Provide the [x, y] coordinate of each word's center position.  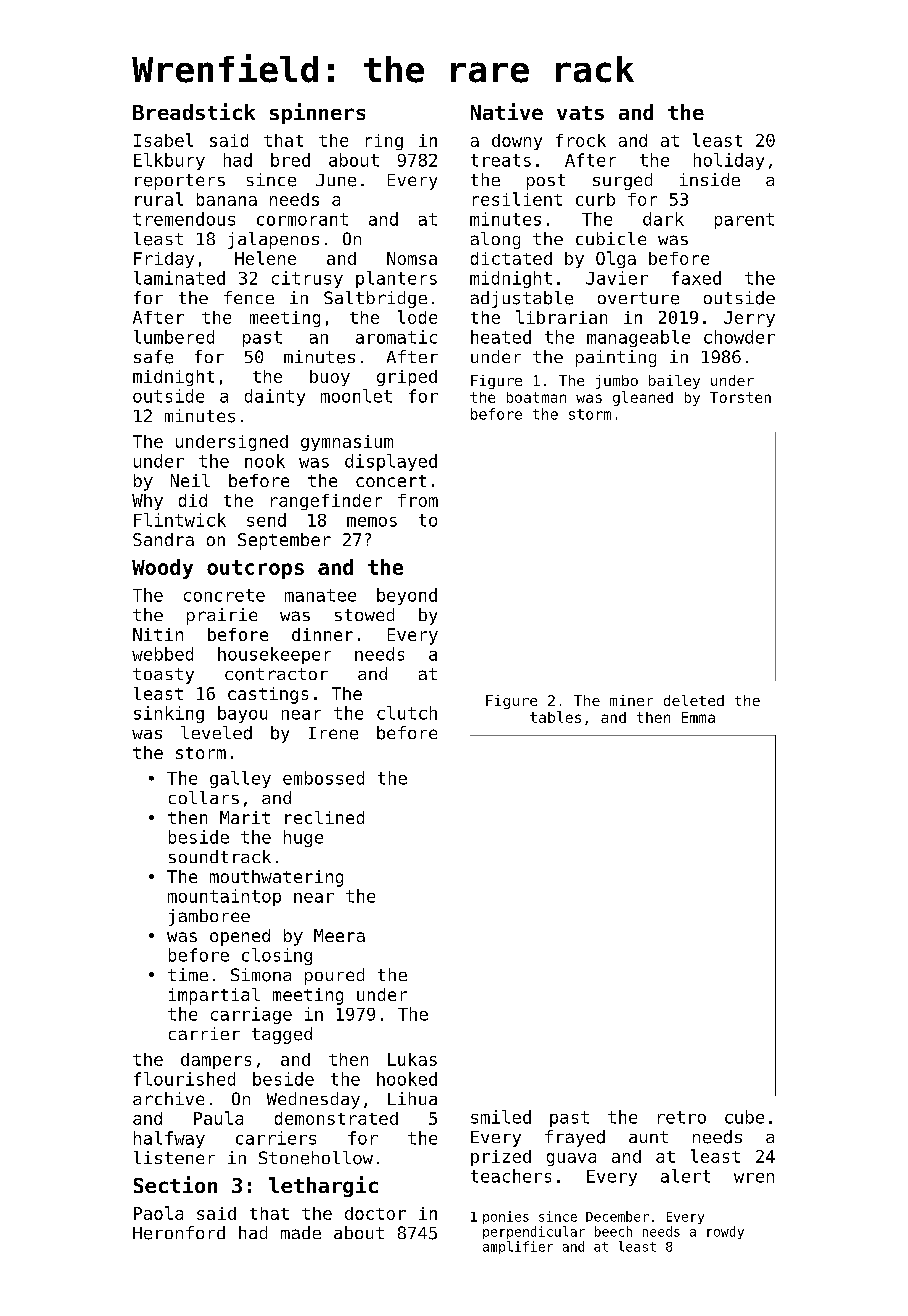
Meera [339, 935]
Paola [158, 1213]
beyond [407, 596]
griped [407, 378]
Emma [698, 717]
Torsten [740, 397]
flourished [184, 1079]
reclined [324, 817]
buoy [330, 378]
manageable [638, 338]
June [336, 180]
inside [710, 179]
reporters [180, 182]
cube [744, 1117]
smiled [501, 1117]
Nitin [158, 634]
